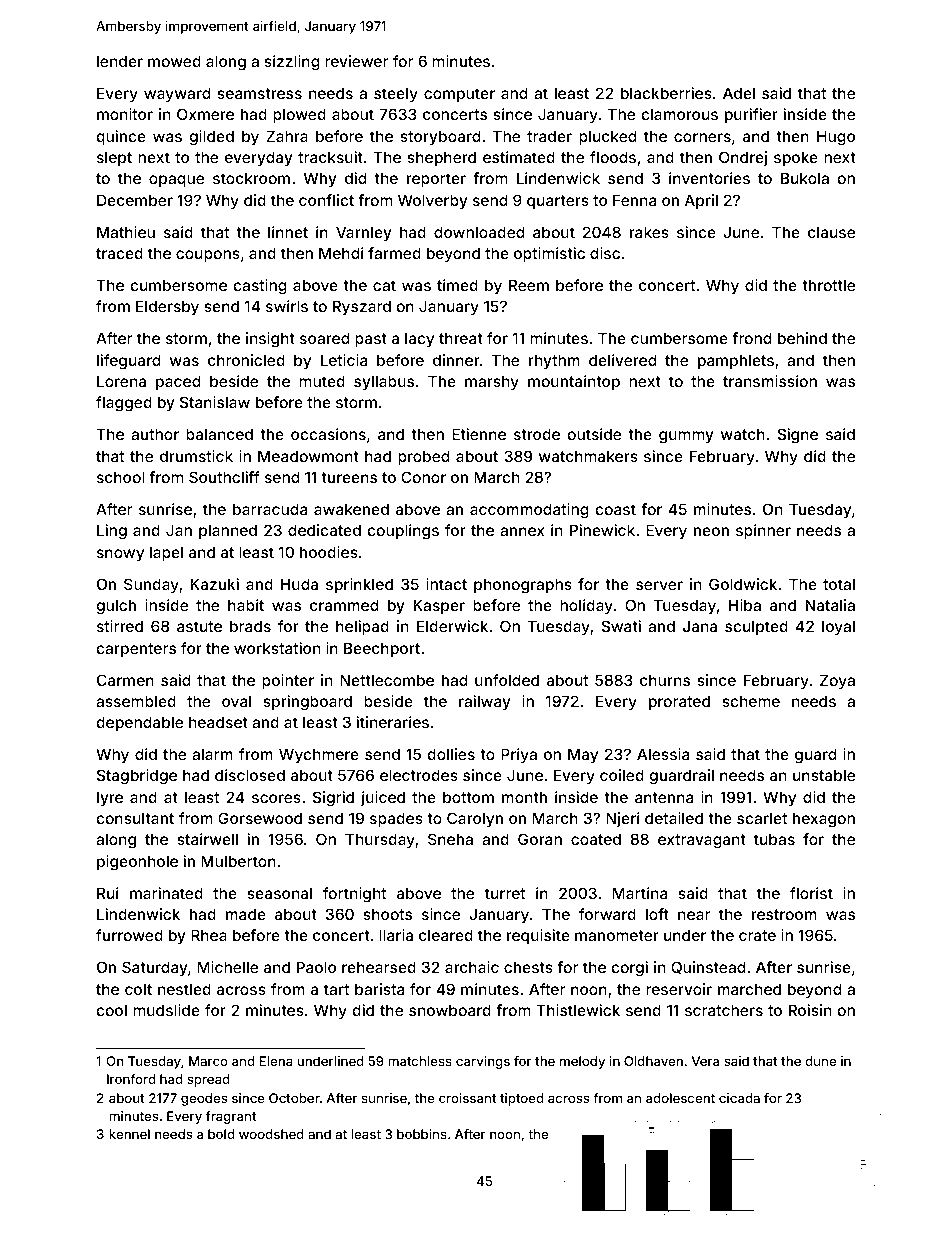  What do you see at coordinates (271, 1134) in the page?
I see `woodshed` at bounding box center [271, 1134].
